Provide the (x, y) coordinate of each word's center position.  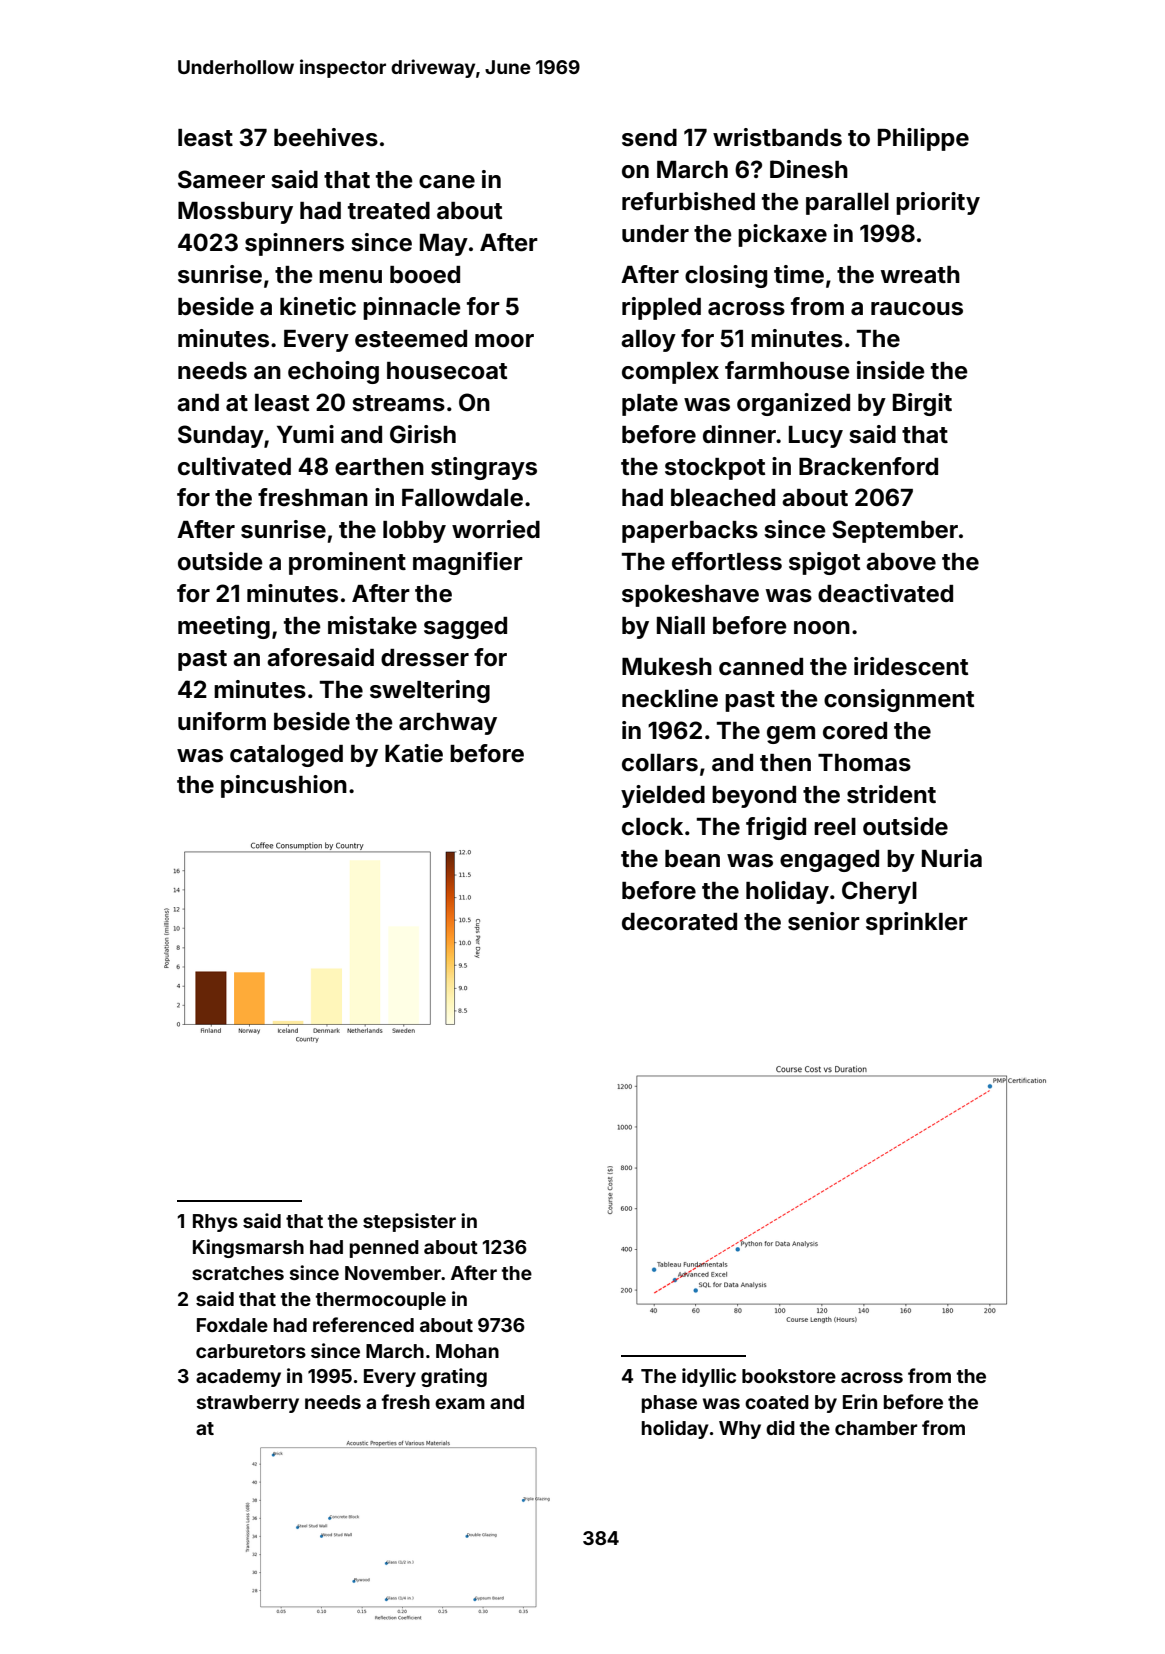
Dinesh (809, 169)
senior (824, 921)
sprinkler (917, 923)
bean (692, 859)
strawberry (248, 1404)
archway (448, 724)
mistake (372, 625)
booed (425, 275)
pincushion (284, 786)
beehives (326, 137)
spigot (824, 563)
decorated (679, 922)
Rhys (215, 1223)
